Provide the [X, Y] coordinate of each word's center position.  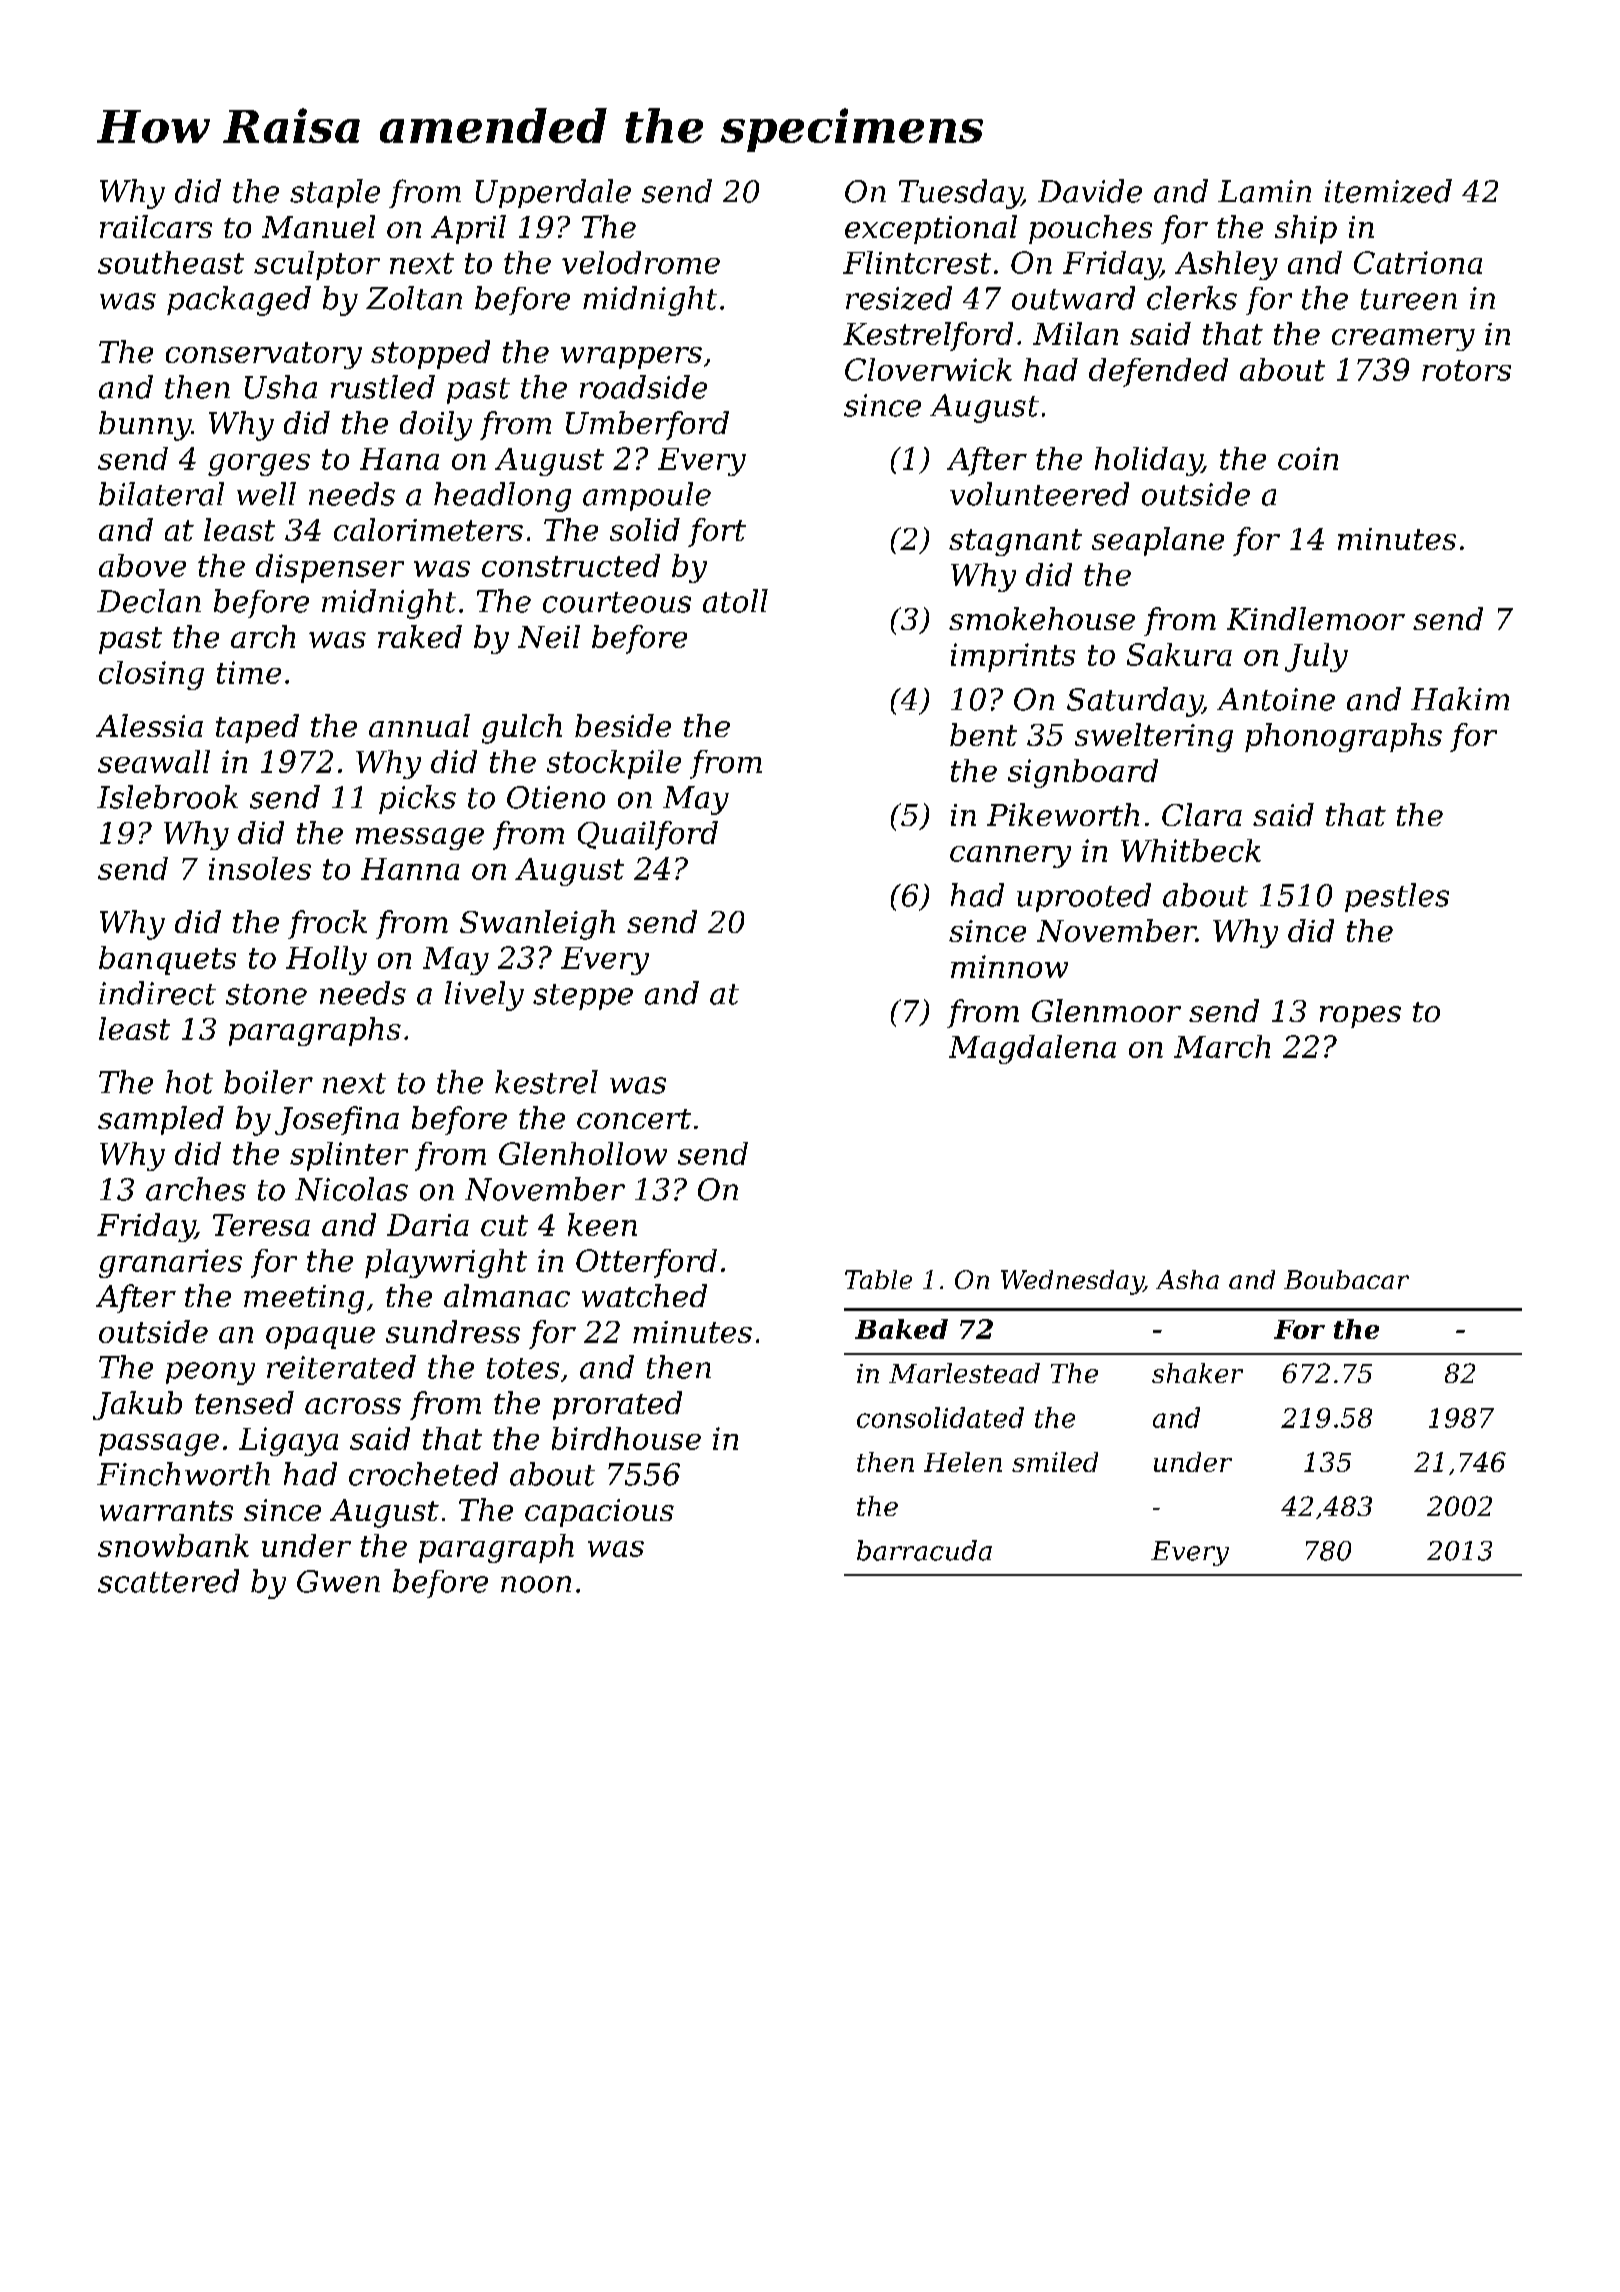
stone [266, 994]
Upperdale [553, 193]
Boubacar [1346, 1279]
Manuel [318, 226]
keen [602, 1224]
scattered [168, 1581]
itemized [1388, 191]
